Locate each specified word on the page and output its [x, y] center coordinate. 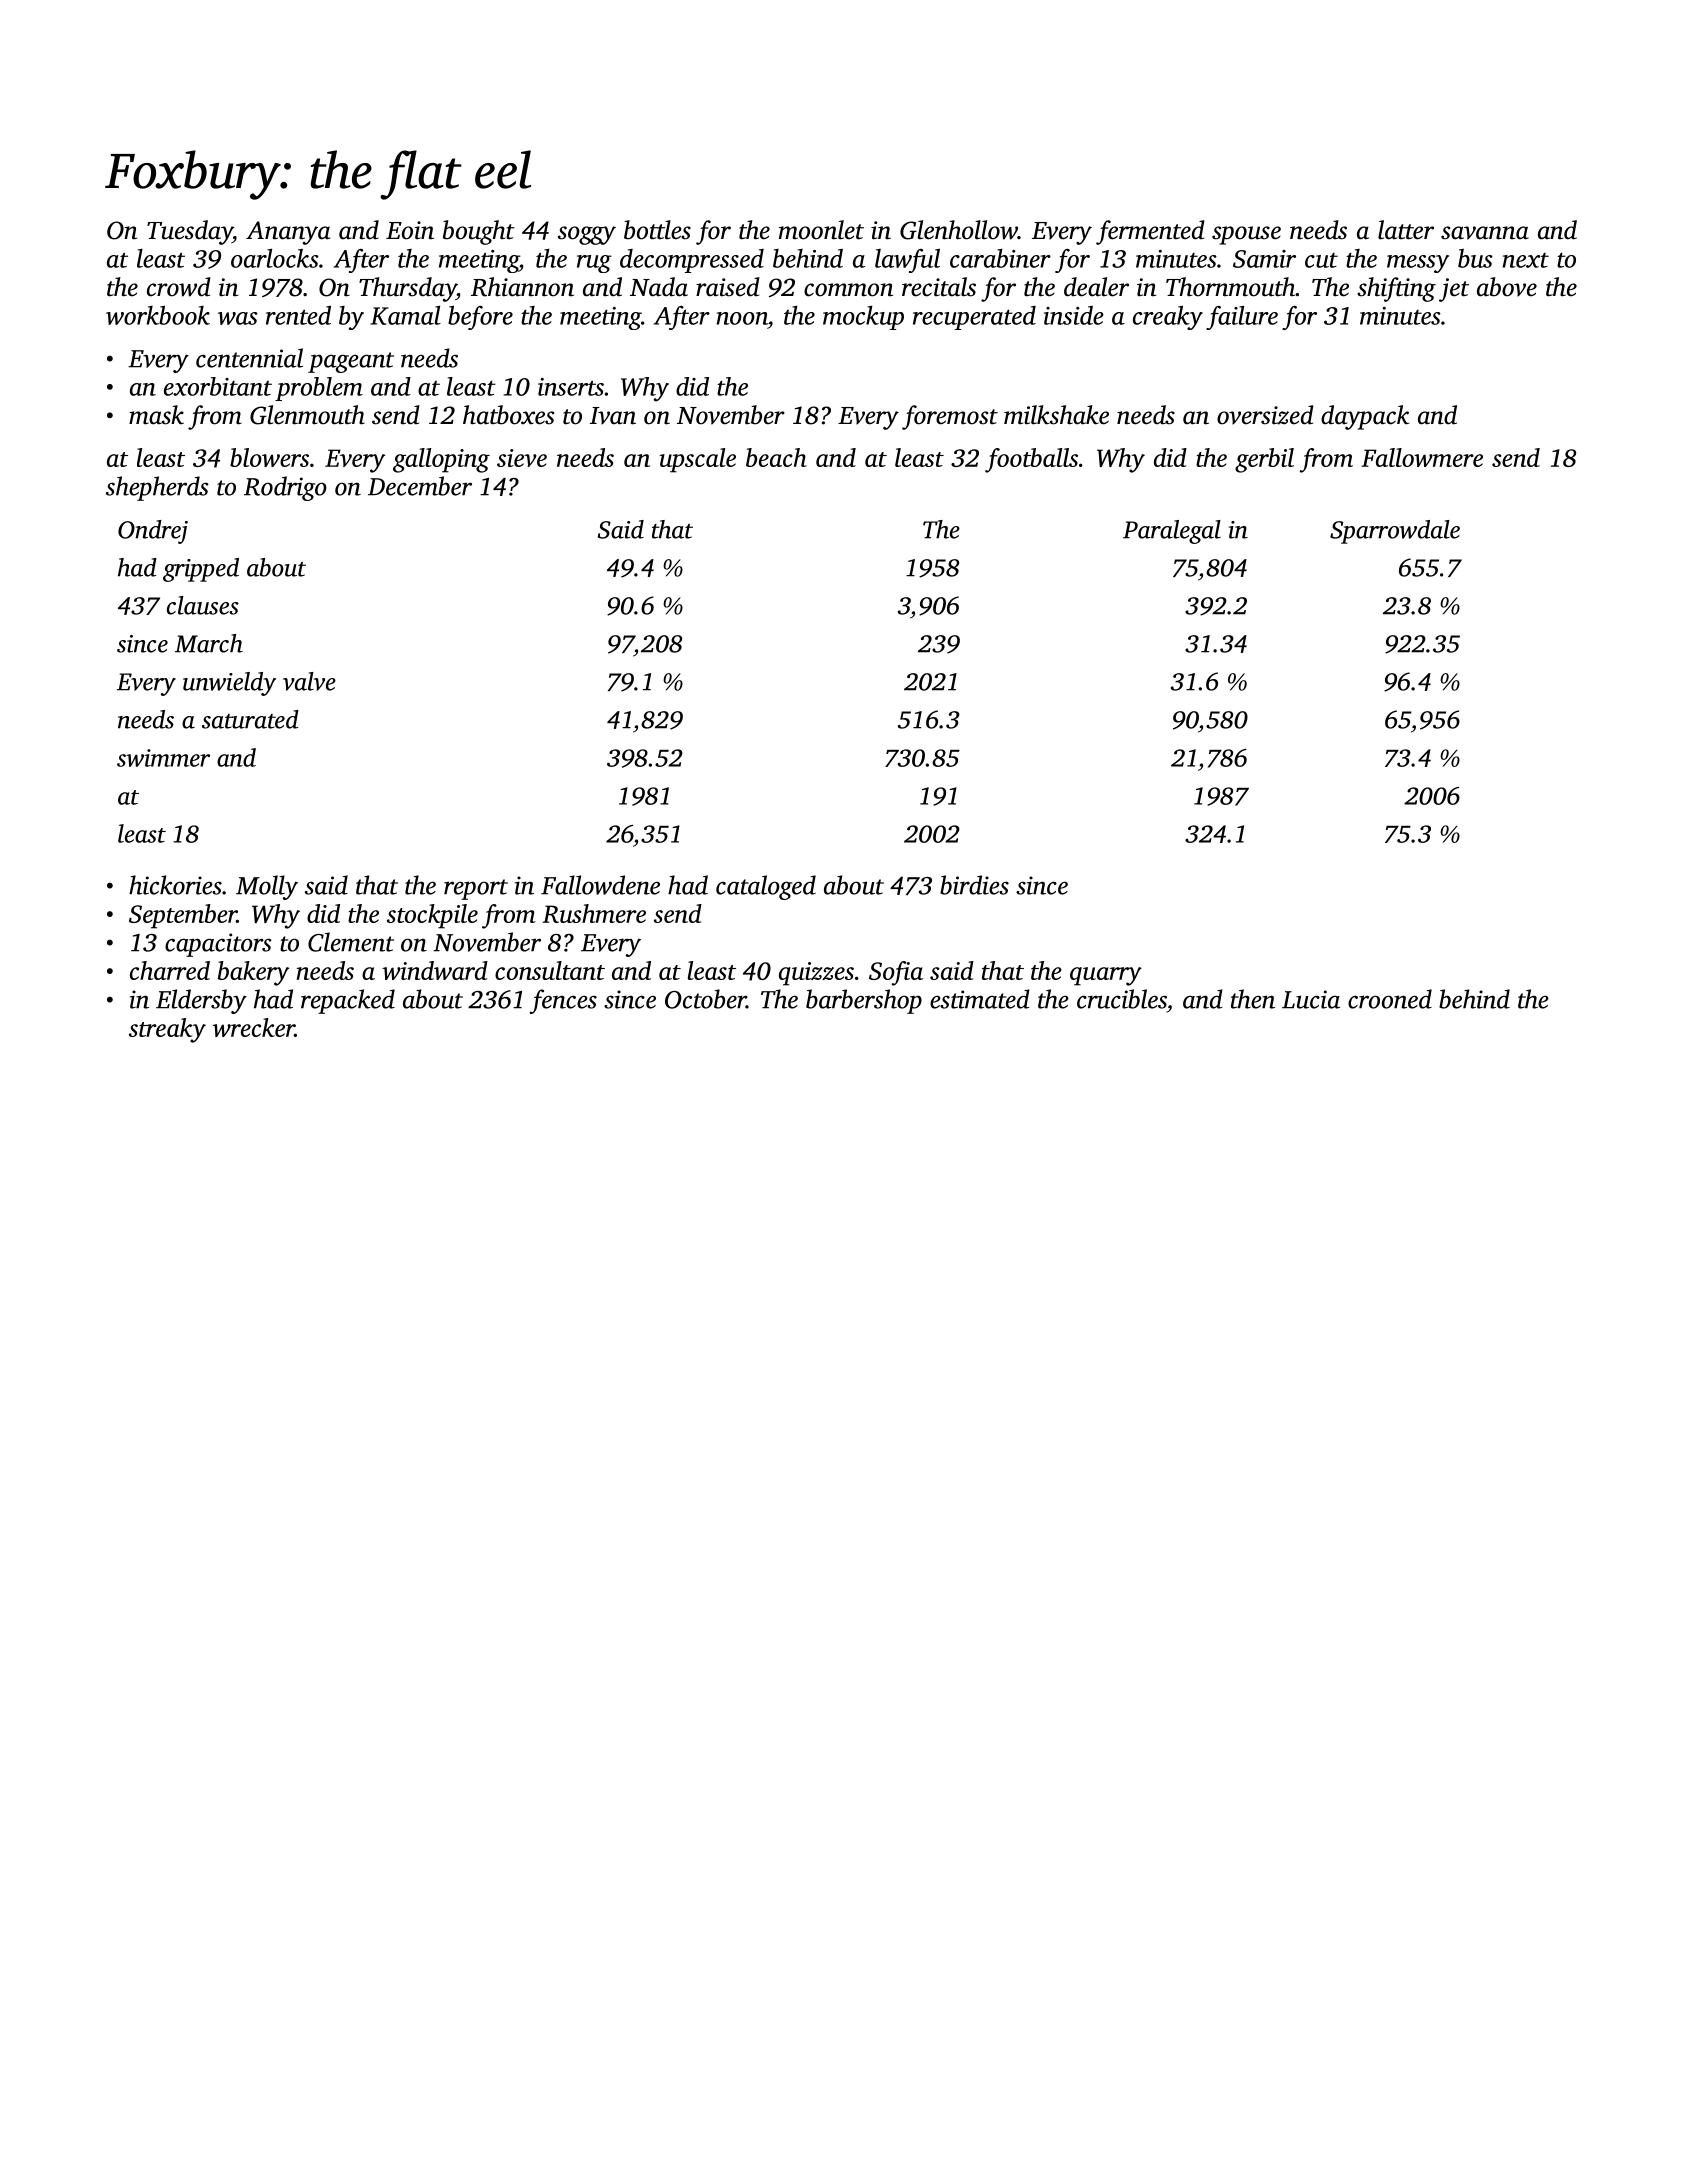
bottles [657, 230]
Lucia [1311, 999]
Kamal [406, 315]
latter [1406, 230]
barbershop [864, 1001]
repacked [348, 1001]
